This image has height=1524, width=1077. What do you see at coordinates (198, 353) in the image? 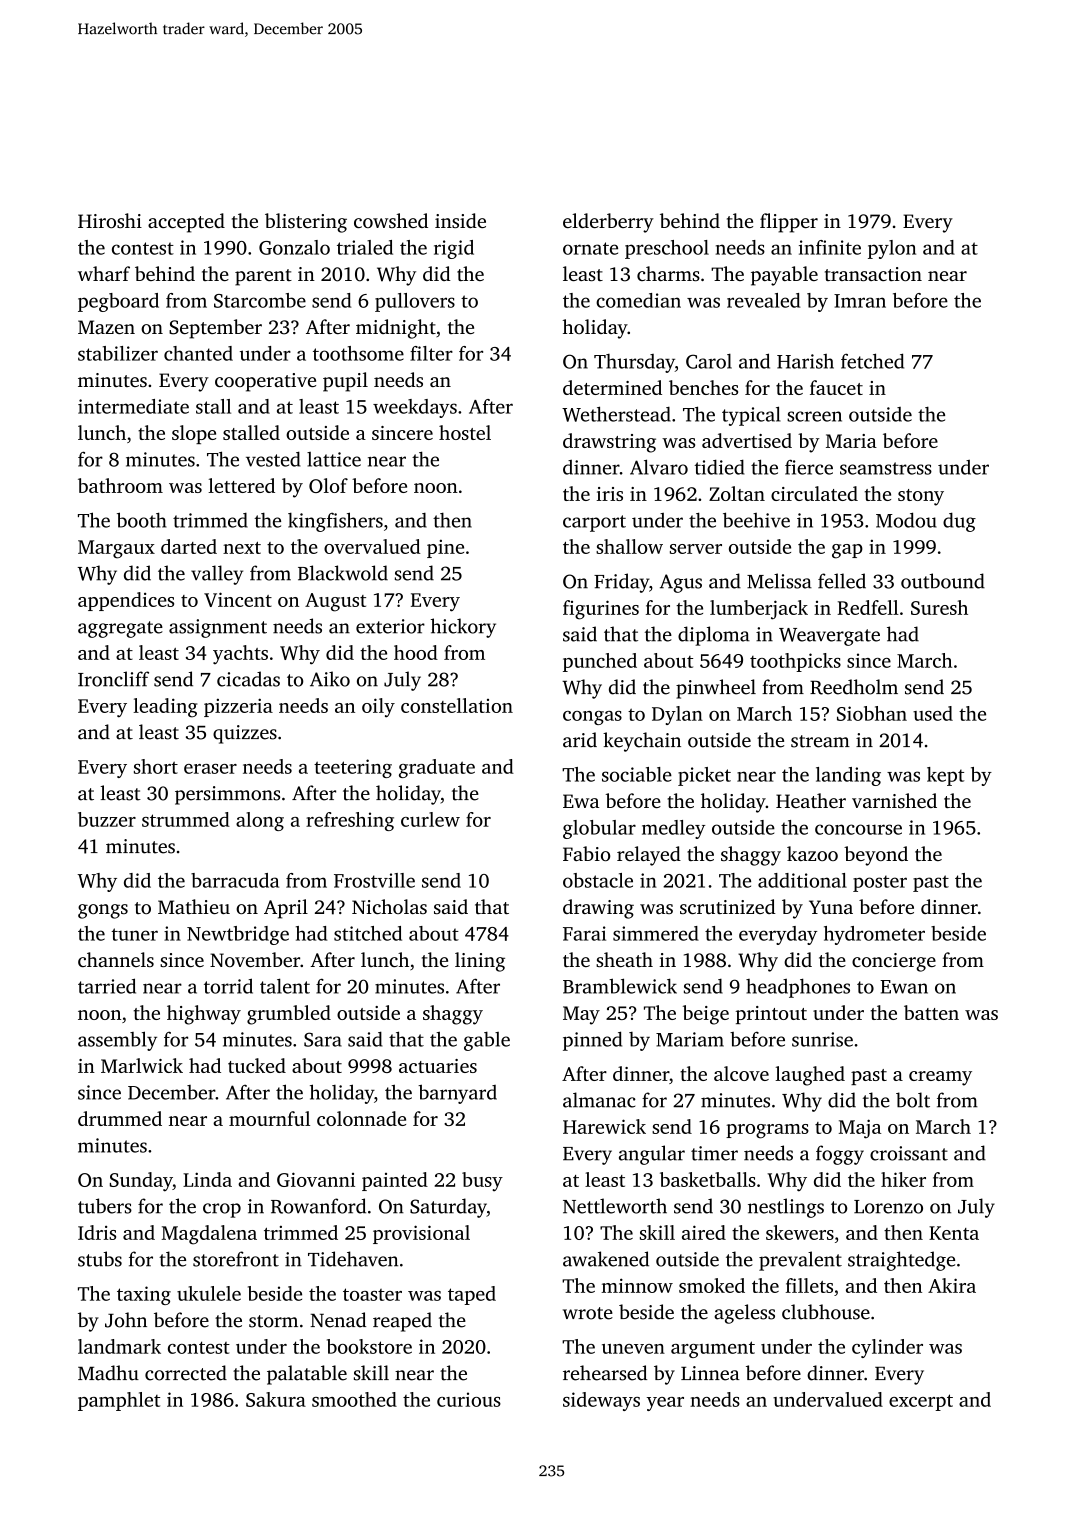
I see `chanted` at bounding box center [198, 353].
